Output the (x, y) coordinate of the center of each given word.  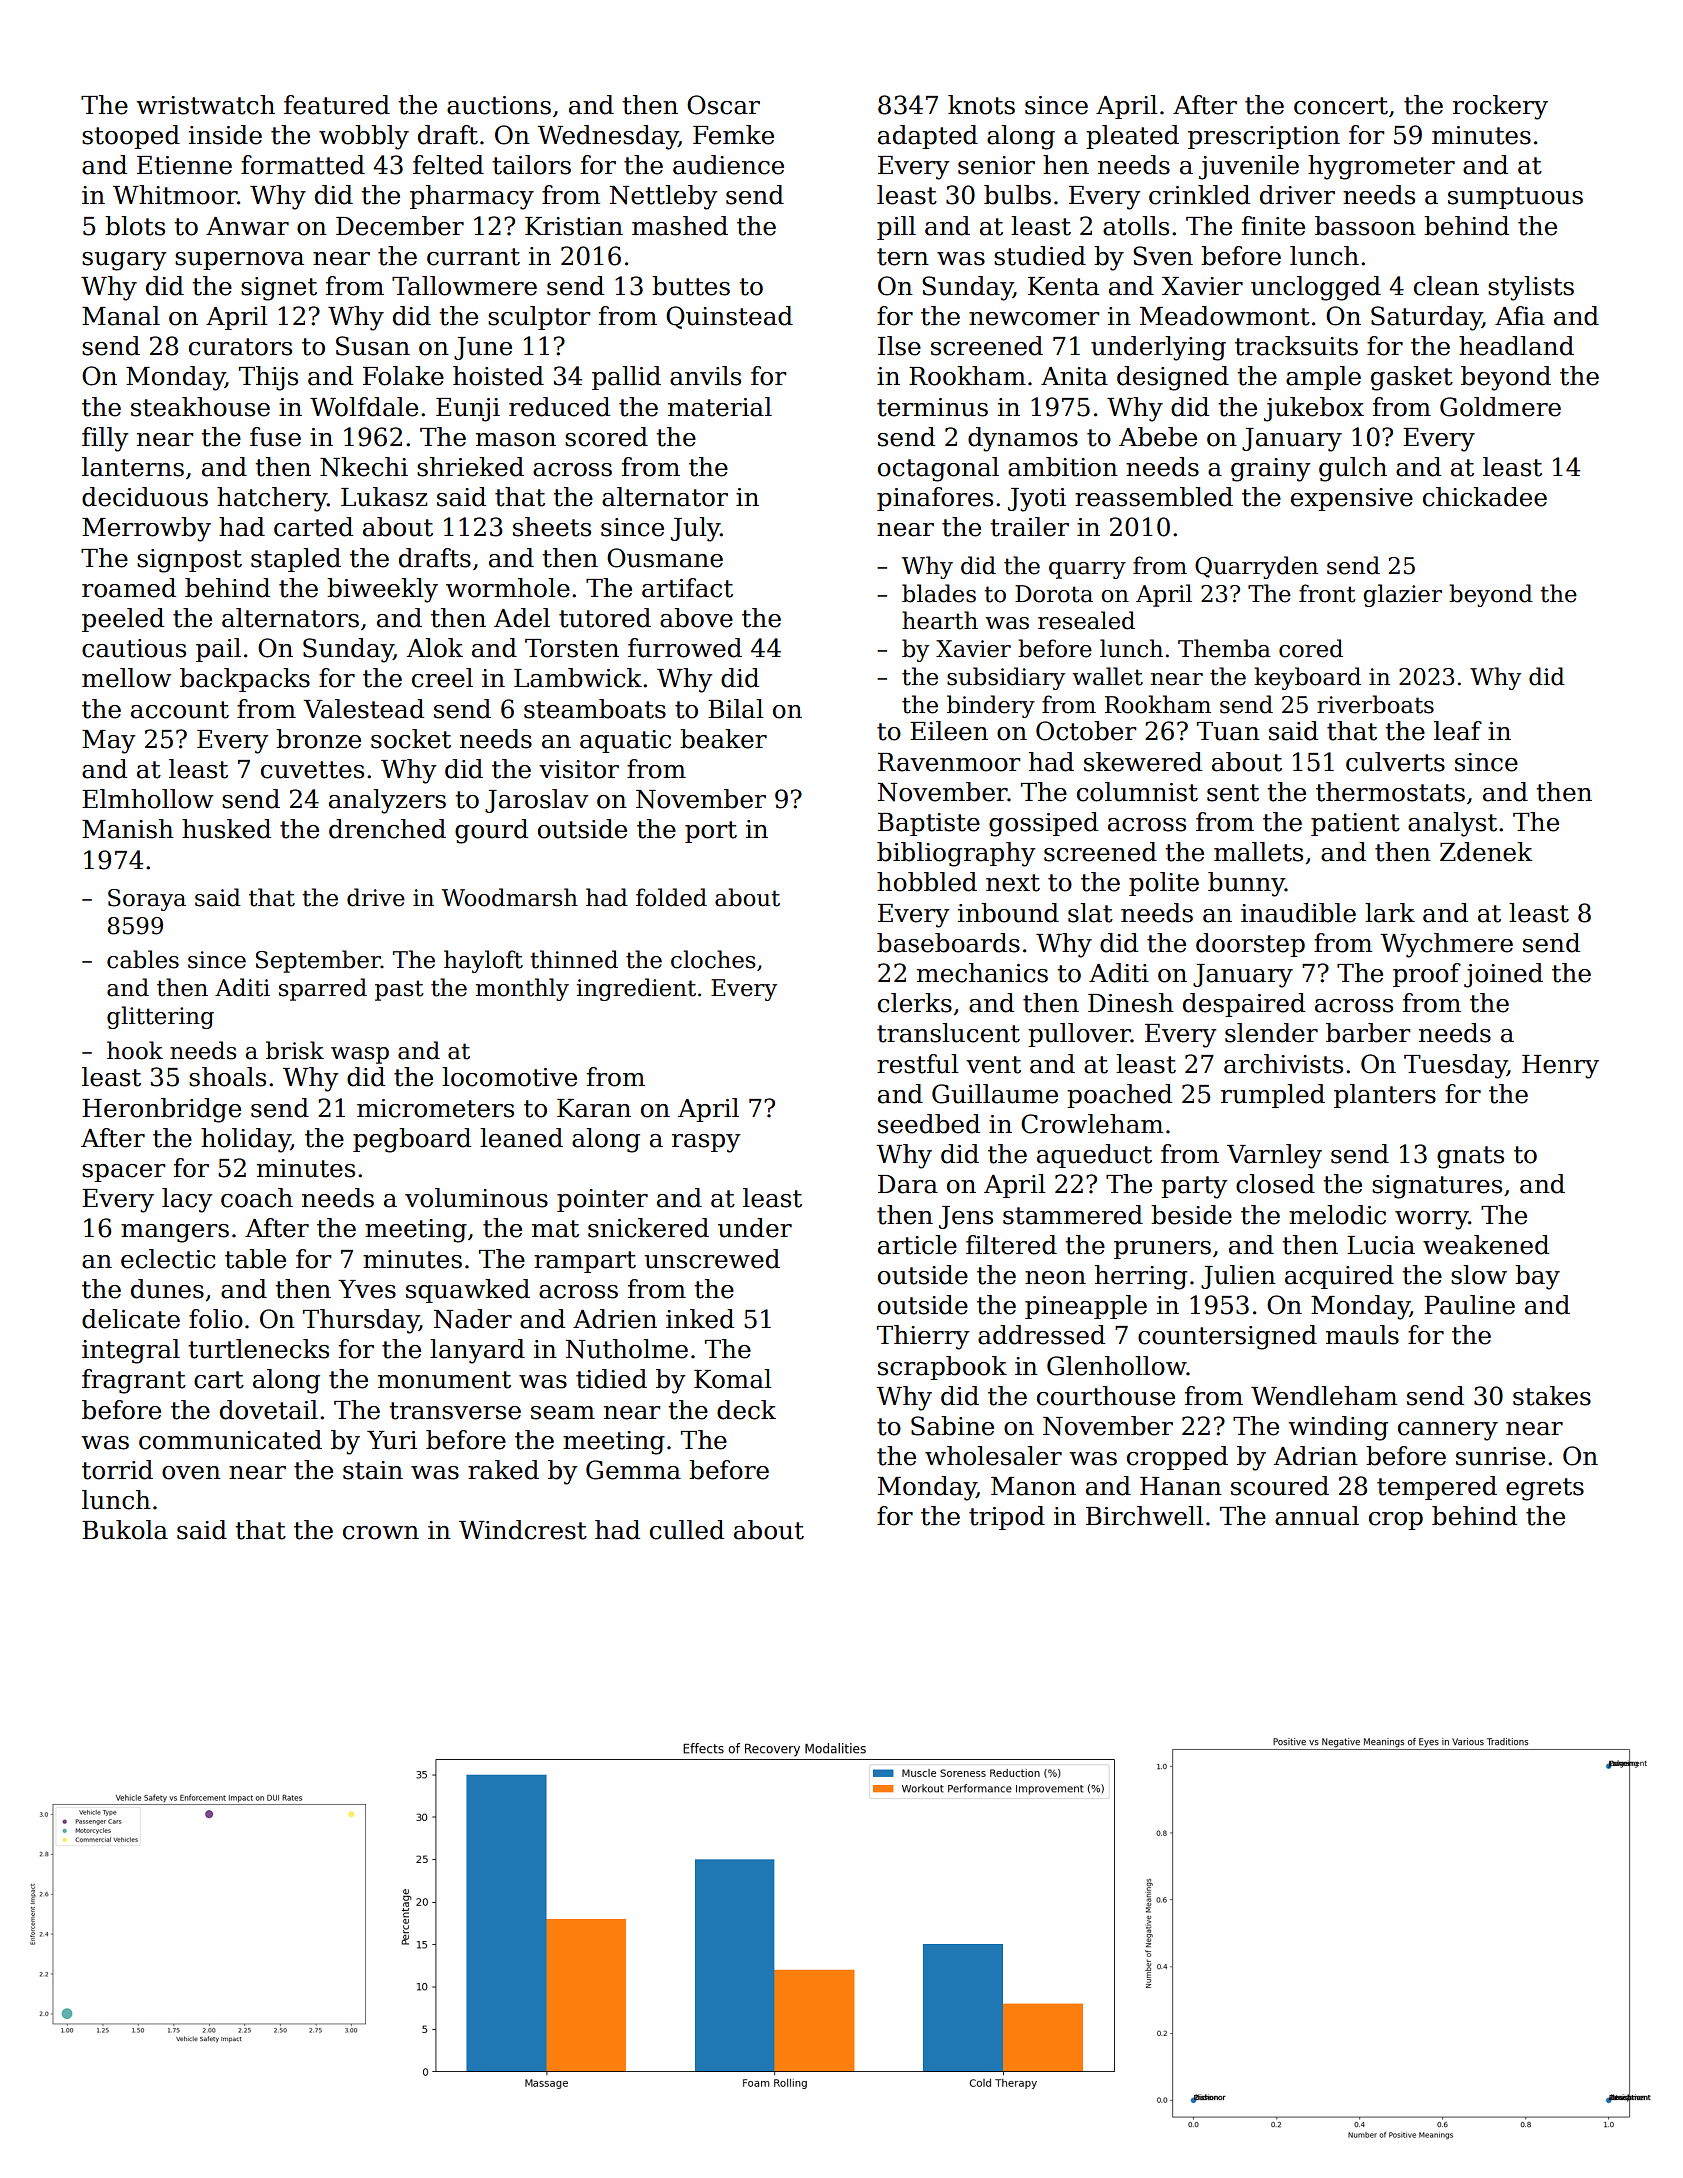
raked (503, 1470)
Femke (733, 135)
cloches (713, 959)
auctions (499, 105)
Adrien (615, 1319)
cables (143, 959)
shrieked (470, 467)
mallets (1258, 852)
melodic (1337, 1215)
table (255, 1259)
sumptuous (1515, 198)
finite (1273, 226)
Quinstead (729, 317)
